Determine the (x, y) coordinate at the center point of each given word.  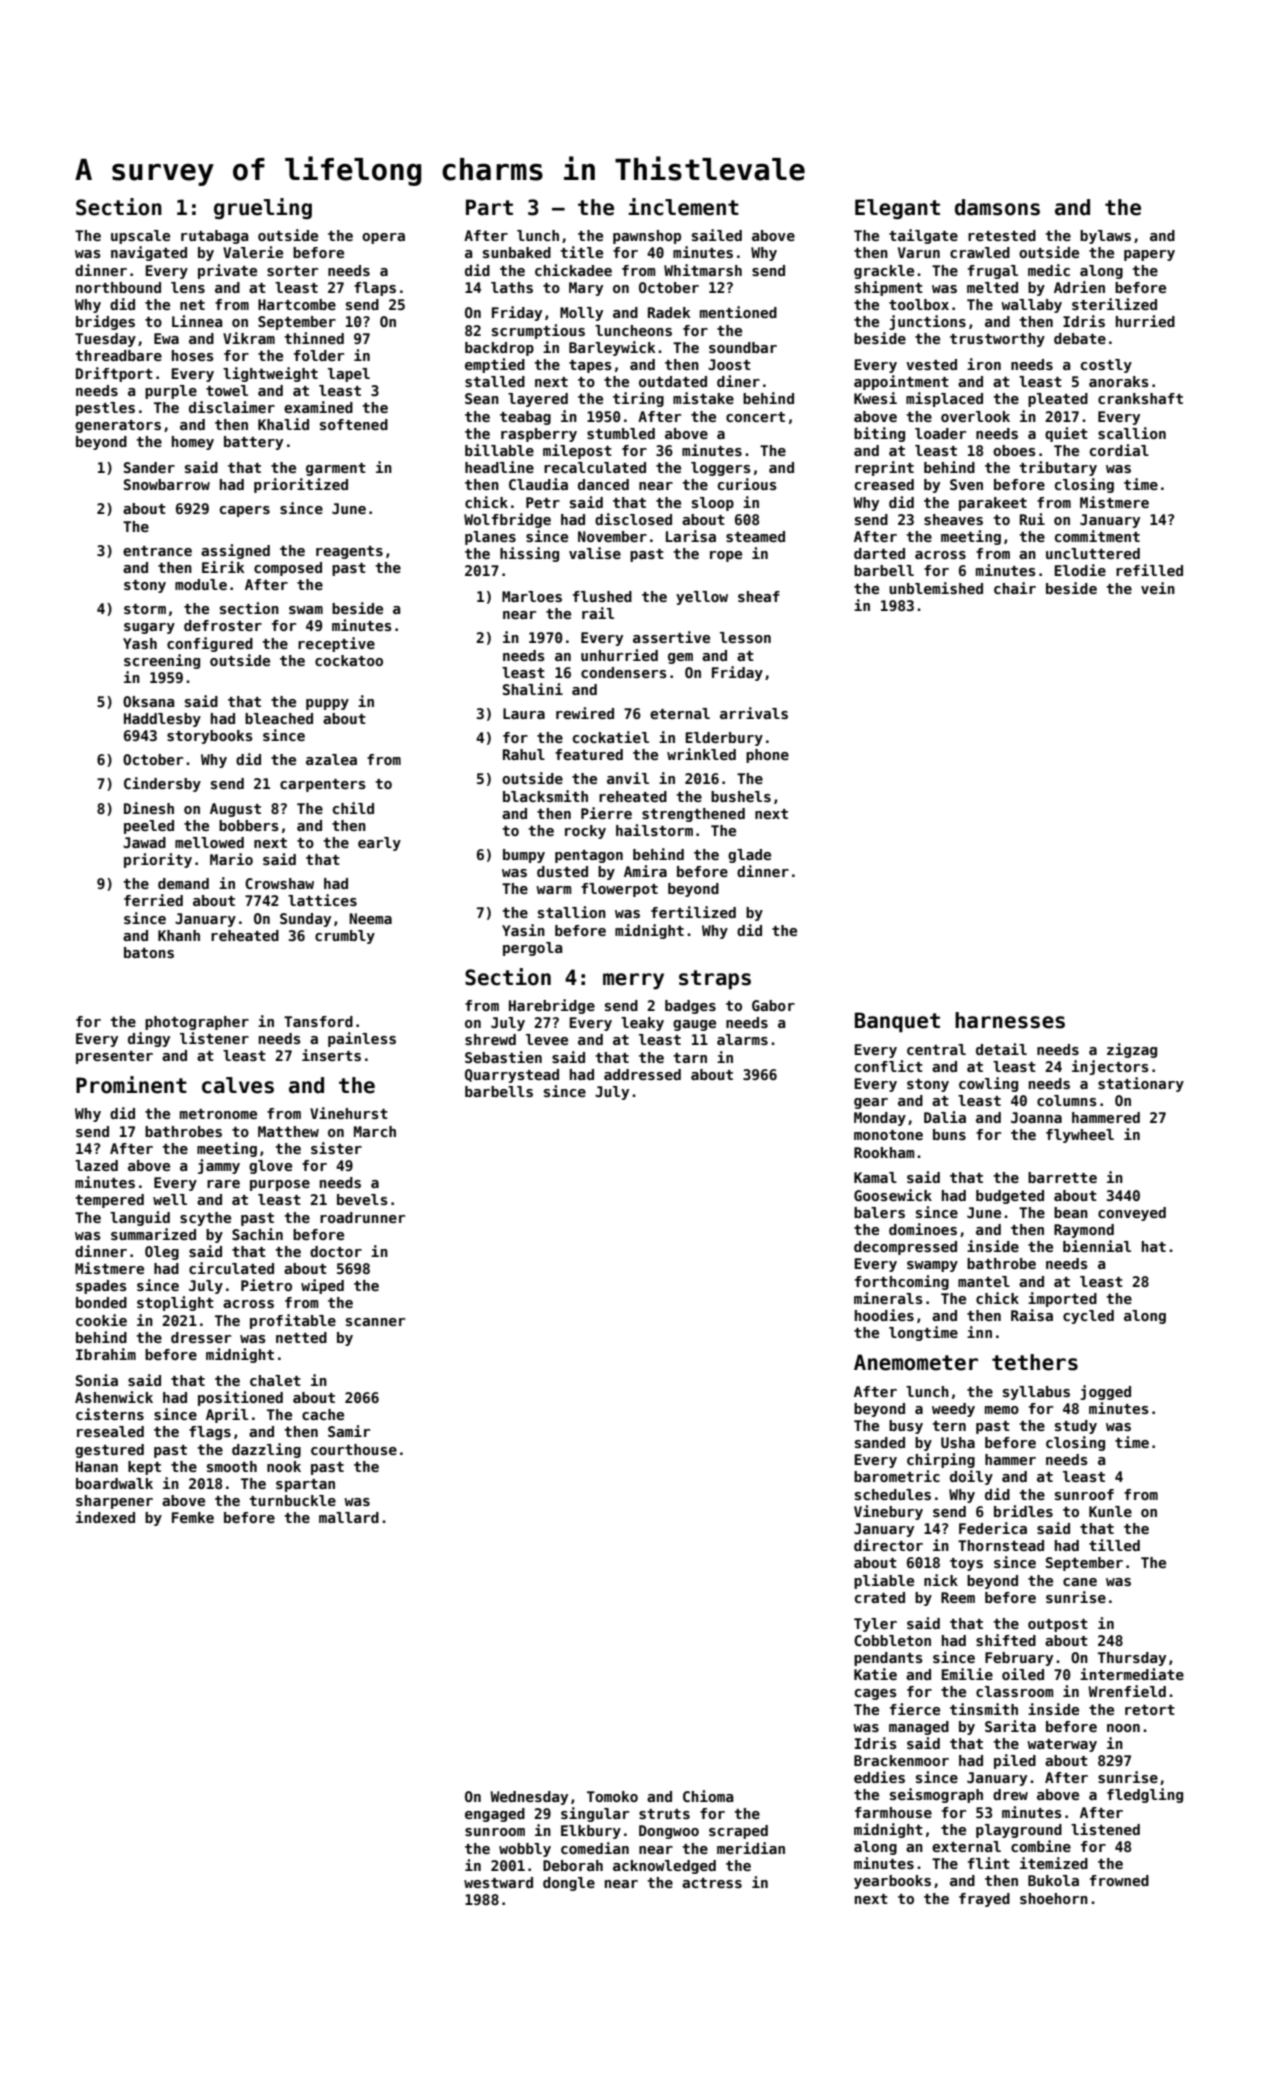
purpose (280, 1185)
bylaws (1105, 237)
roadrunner (362, 1217)
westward (498, 1882)
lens (188, 287)
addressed (642, 1074)
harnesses (1010, 1020)
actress (712, 1883)
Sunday (305, 920)
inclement (683, 207)
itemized (1054, 1863)
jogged (1105, 1392)
